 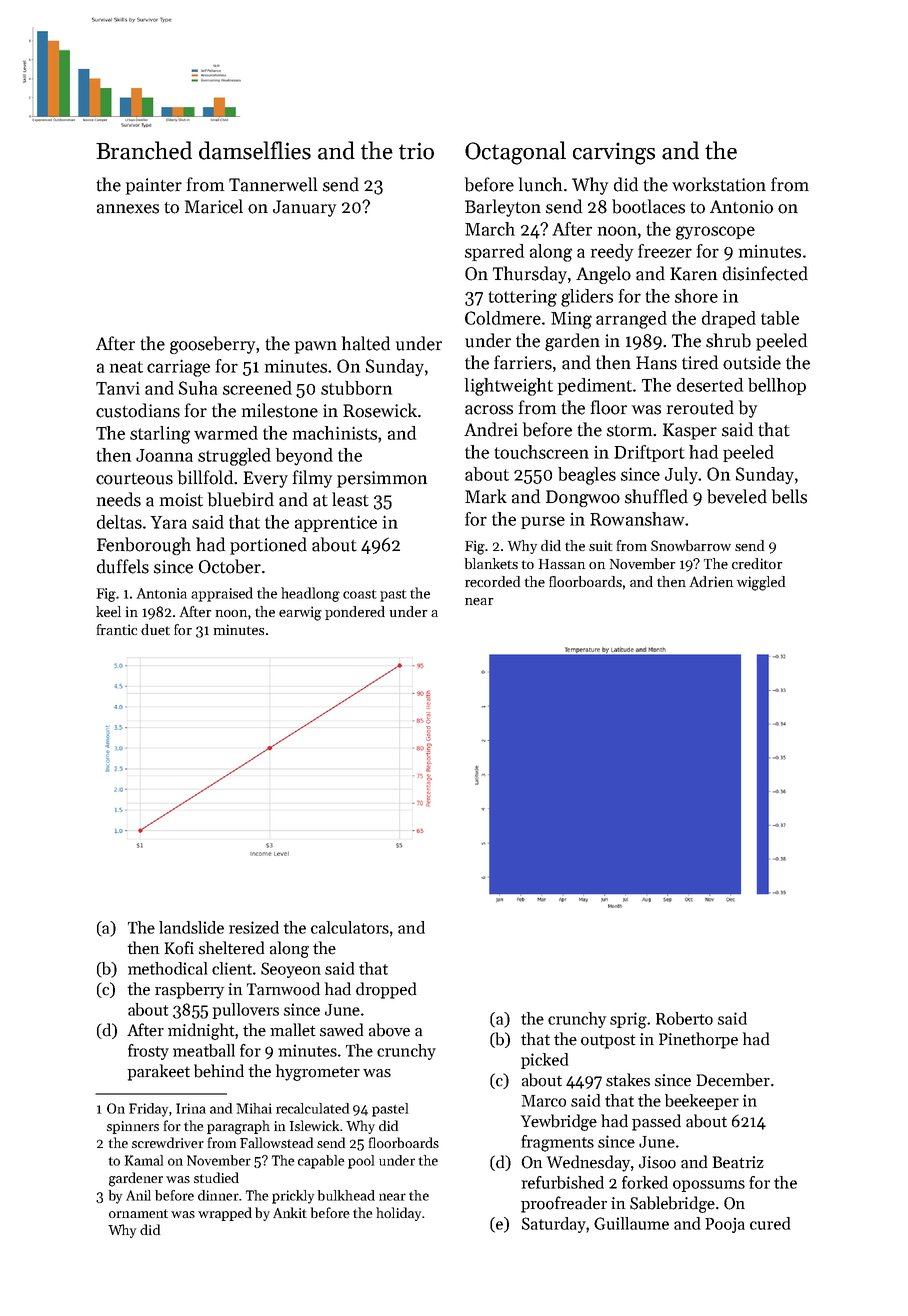 What do you see at coordinates (761, 583) in the screenshot?
I see `wiggled` at bounding box center [761, 583].
